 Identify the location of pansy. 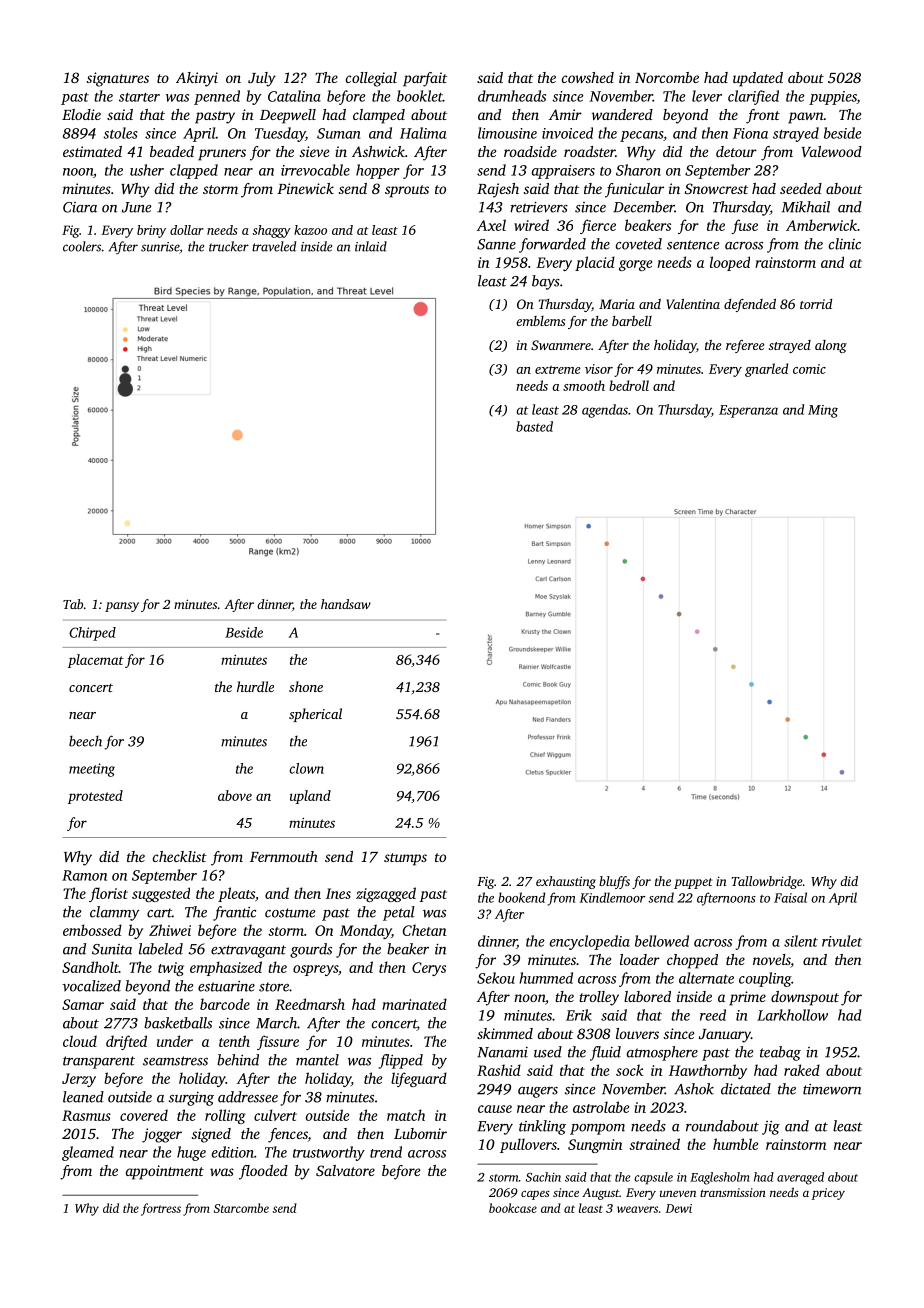
(122, 607).
